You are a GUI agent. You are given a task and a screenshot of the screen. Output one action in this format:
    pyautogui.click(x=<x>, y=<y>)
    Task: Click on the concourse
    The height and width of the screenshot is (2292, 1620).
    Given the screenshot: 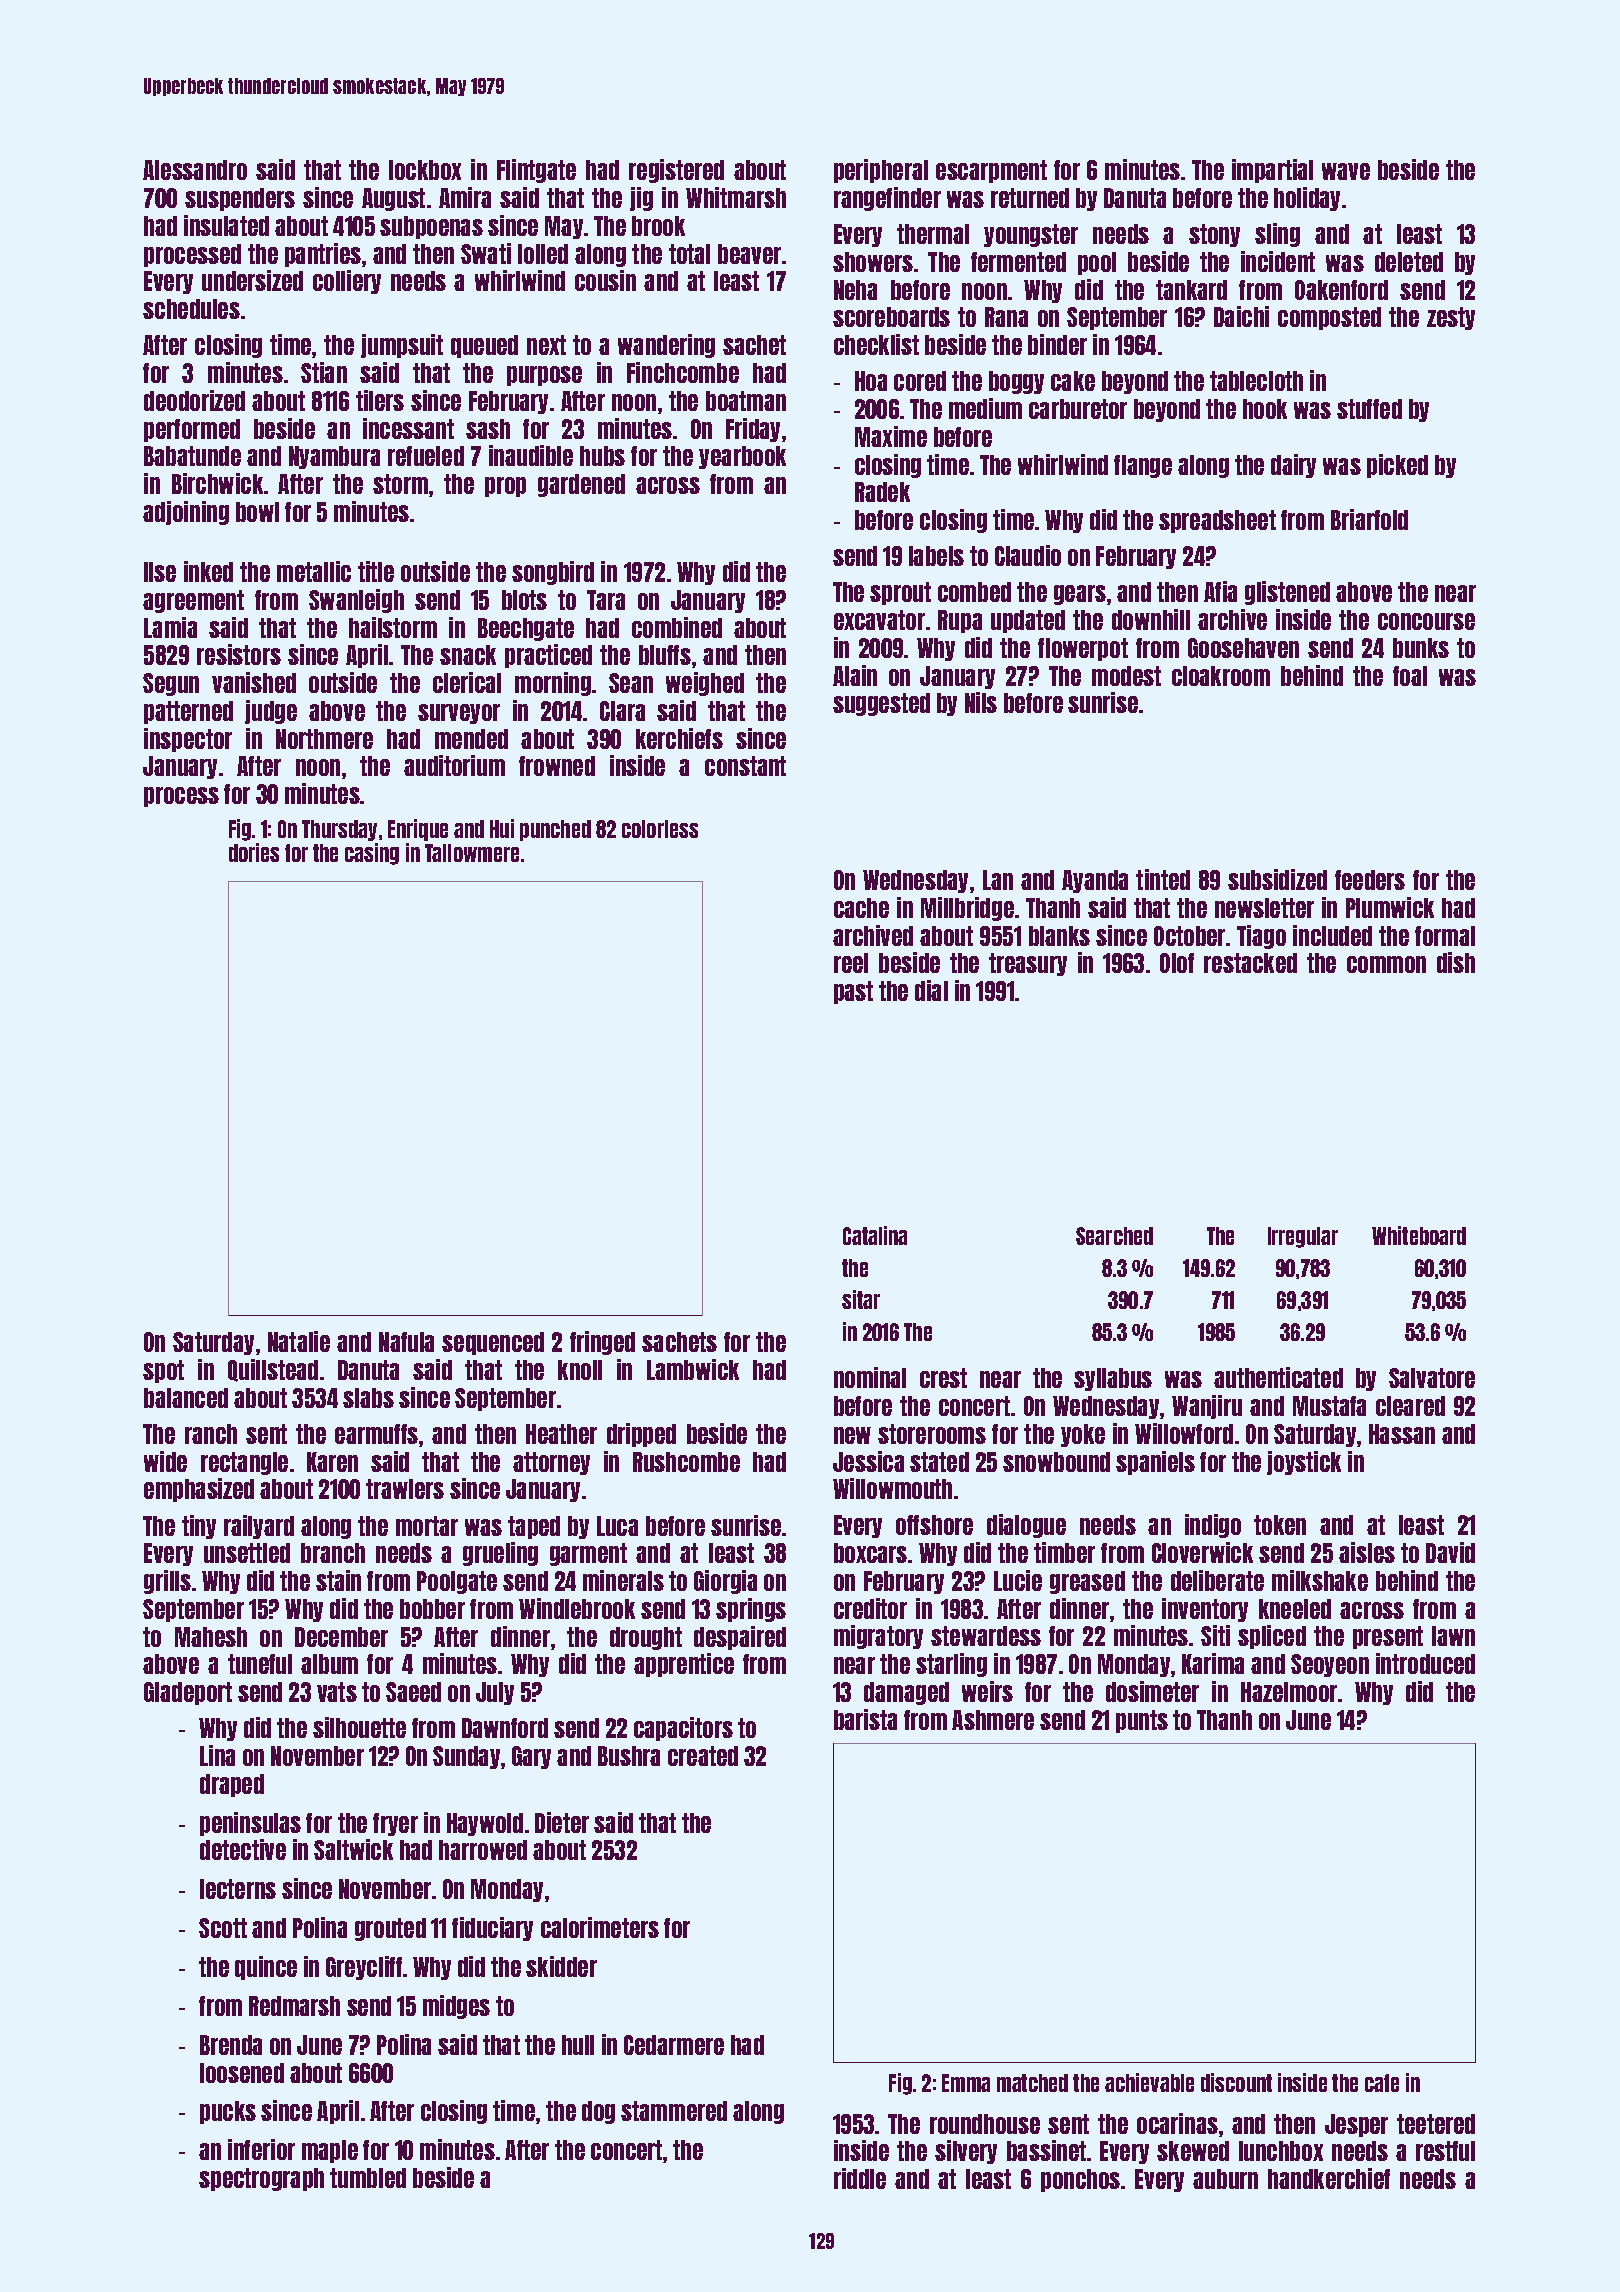 What is the action you would take?
    pyautogui.click(x=1426, y=621)
